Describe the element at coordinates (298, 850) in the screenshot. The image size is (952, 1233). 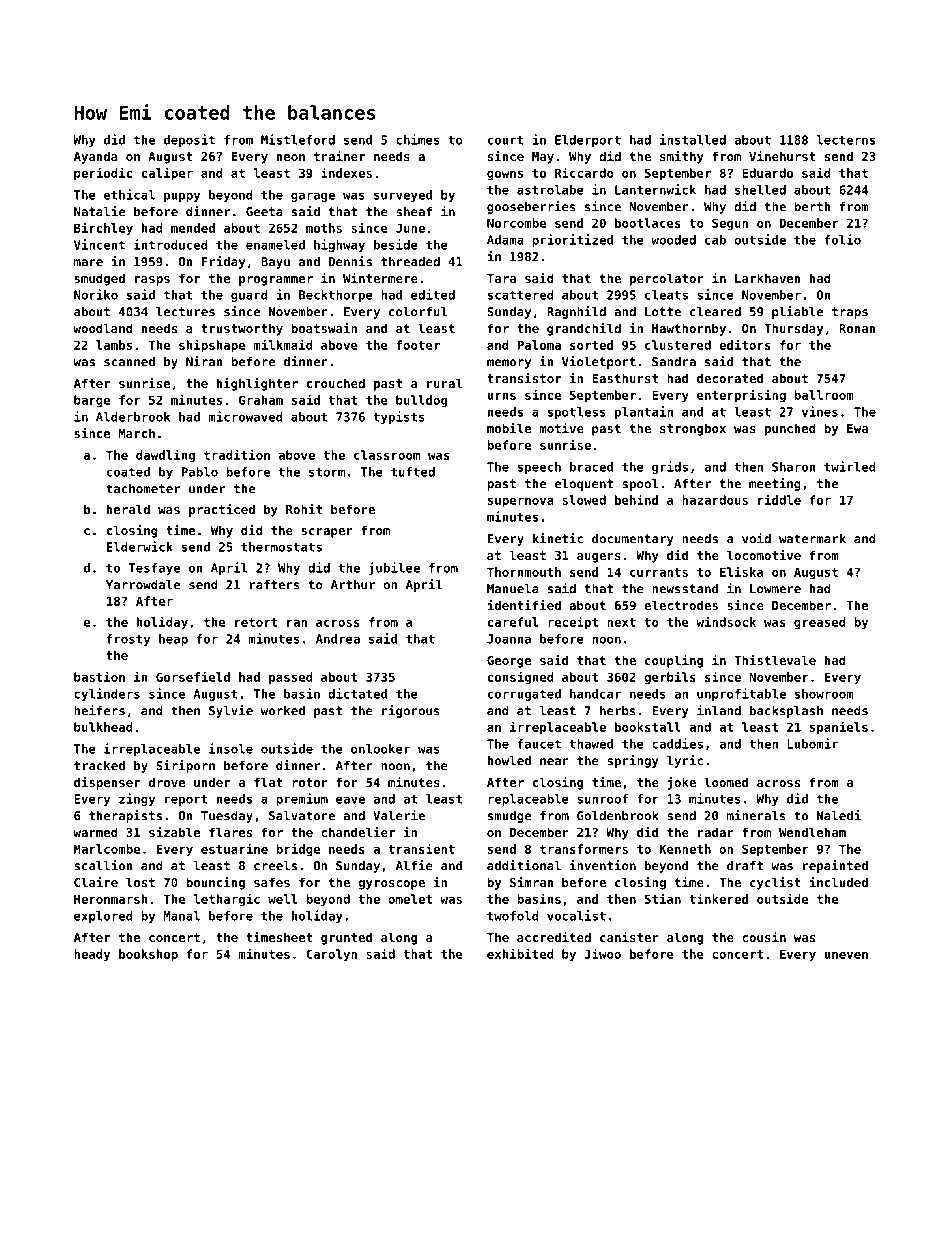
I see `bridge` at that location.
